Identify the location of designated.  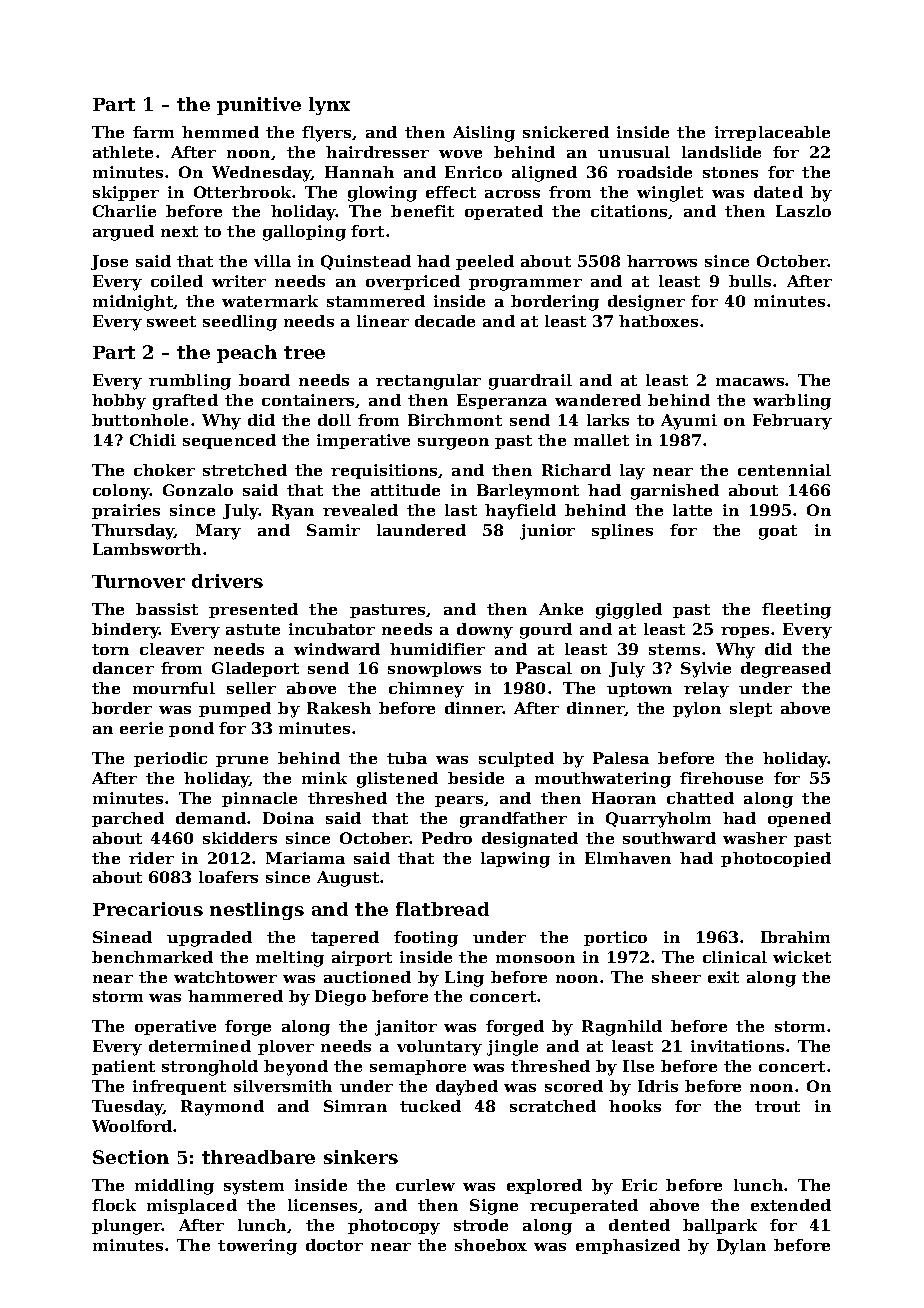
(530, 840).
